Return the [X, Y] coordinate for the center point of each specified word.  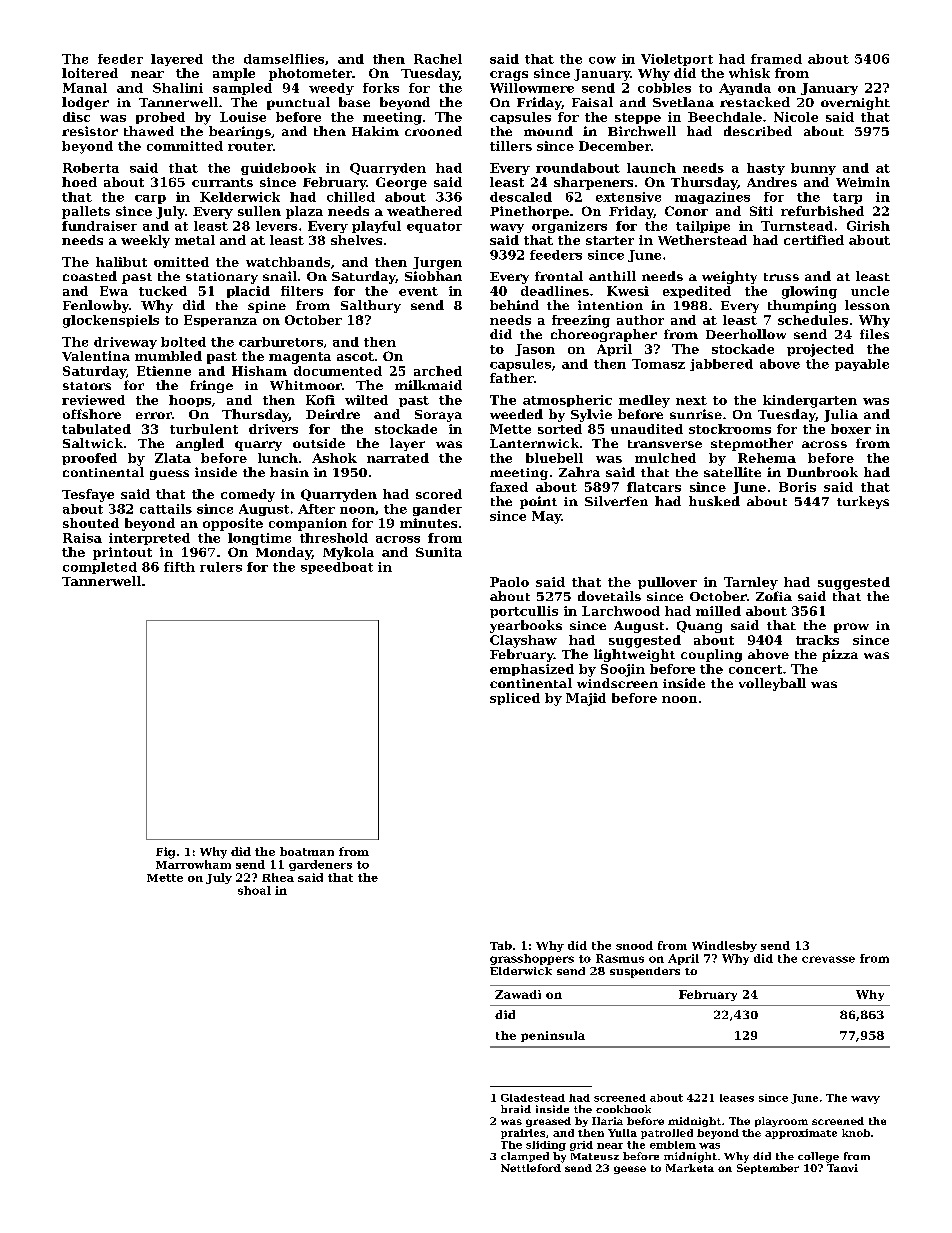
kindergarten [810, 401]
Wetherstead [702, 240]
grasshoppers [532, 959]
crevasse [828, 959]
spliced [515, 699]
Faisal [592, 102]
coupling [711, 655]
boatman [307, 851]
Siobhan [433, 276]
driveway [125, 343]
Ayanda [745, 89]
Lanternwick [534, 443]
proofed [89, 459]
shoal [254, 890]
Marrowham [193, 864]
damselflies [284, 59]
